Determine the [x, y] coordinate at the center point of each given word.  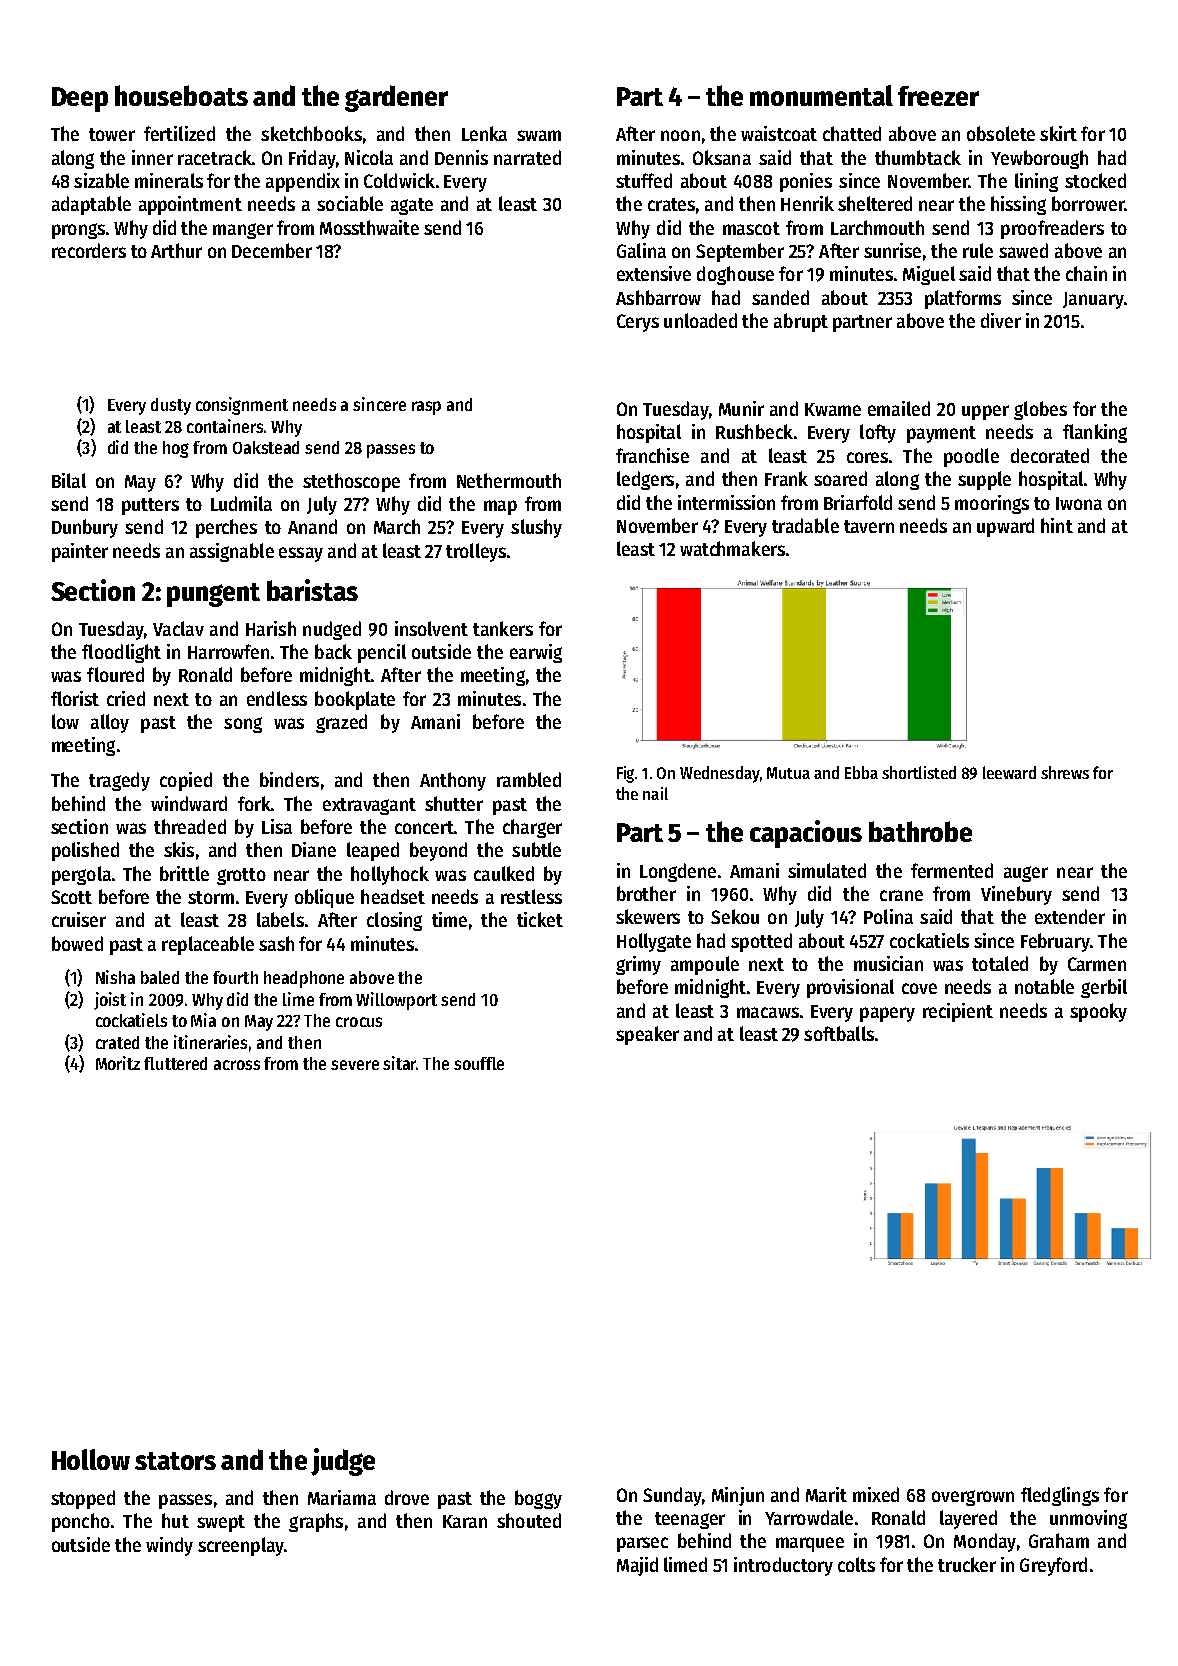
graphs [316, 1522]
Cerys [638, 323]
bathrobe [920, 831]
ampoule [705, 965]
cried [126, 698]
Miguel [929, 275]
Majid [637, 1566]
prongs [78, 231]
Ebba [861, 772]
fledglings [1060, 1496]
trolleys [476, 552]
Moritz [118, 1063]
